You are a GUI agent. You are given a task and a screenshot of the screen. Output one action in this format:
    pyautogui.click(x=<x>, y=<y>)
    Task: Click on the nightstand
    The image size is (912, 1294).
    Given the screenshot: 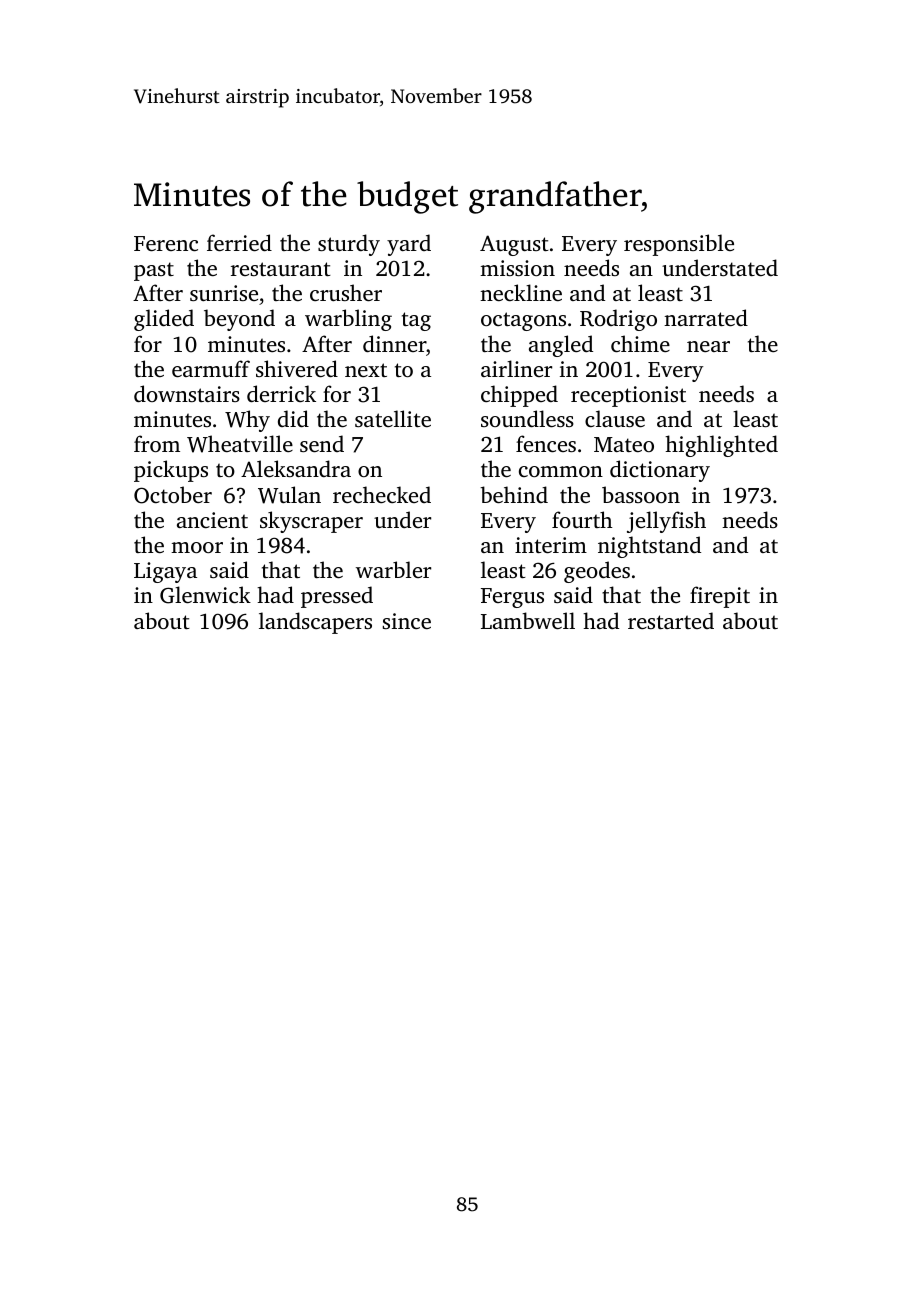 What is the action you would take?
    pyautogui.click(x=649, y=547)
